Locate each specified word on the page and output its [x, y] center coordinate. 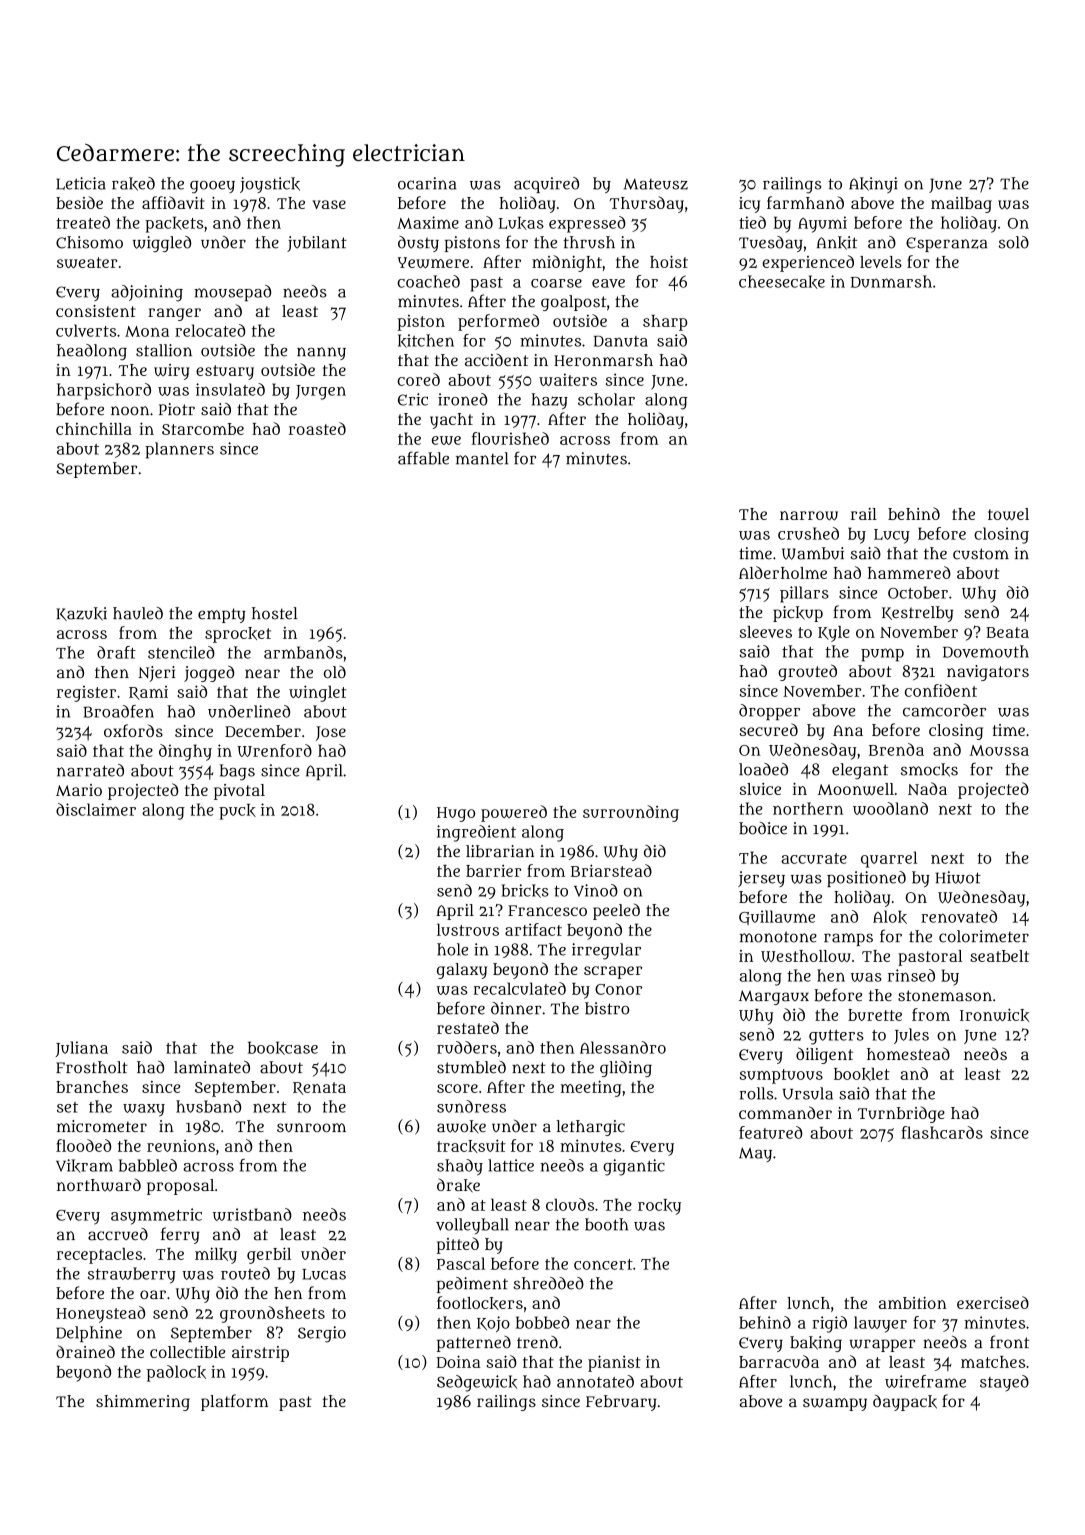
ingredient [476, 833]
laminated [212, 1067]
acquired [546, 185]
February [621, 1403]
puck [237, 812]
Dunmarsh [891, 281]
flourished [510, 438]
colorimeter [984, 936]
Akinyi [873, 185]
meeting [591, 1088]
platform [234, 1402]
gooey [212, 187]
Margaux [774, 997]
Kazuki [81, 614]
